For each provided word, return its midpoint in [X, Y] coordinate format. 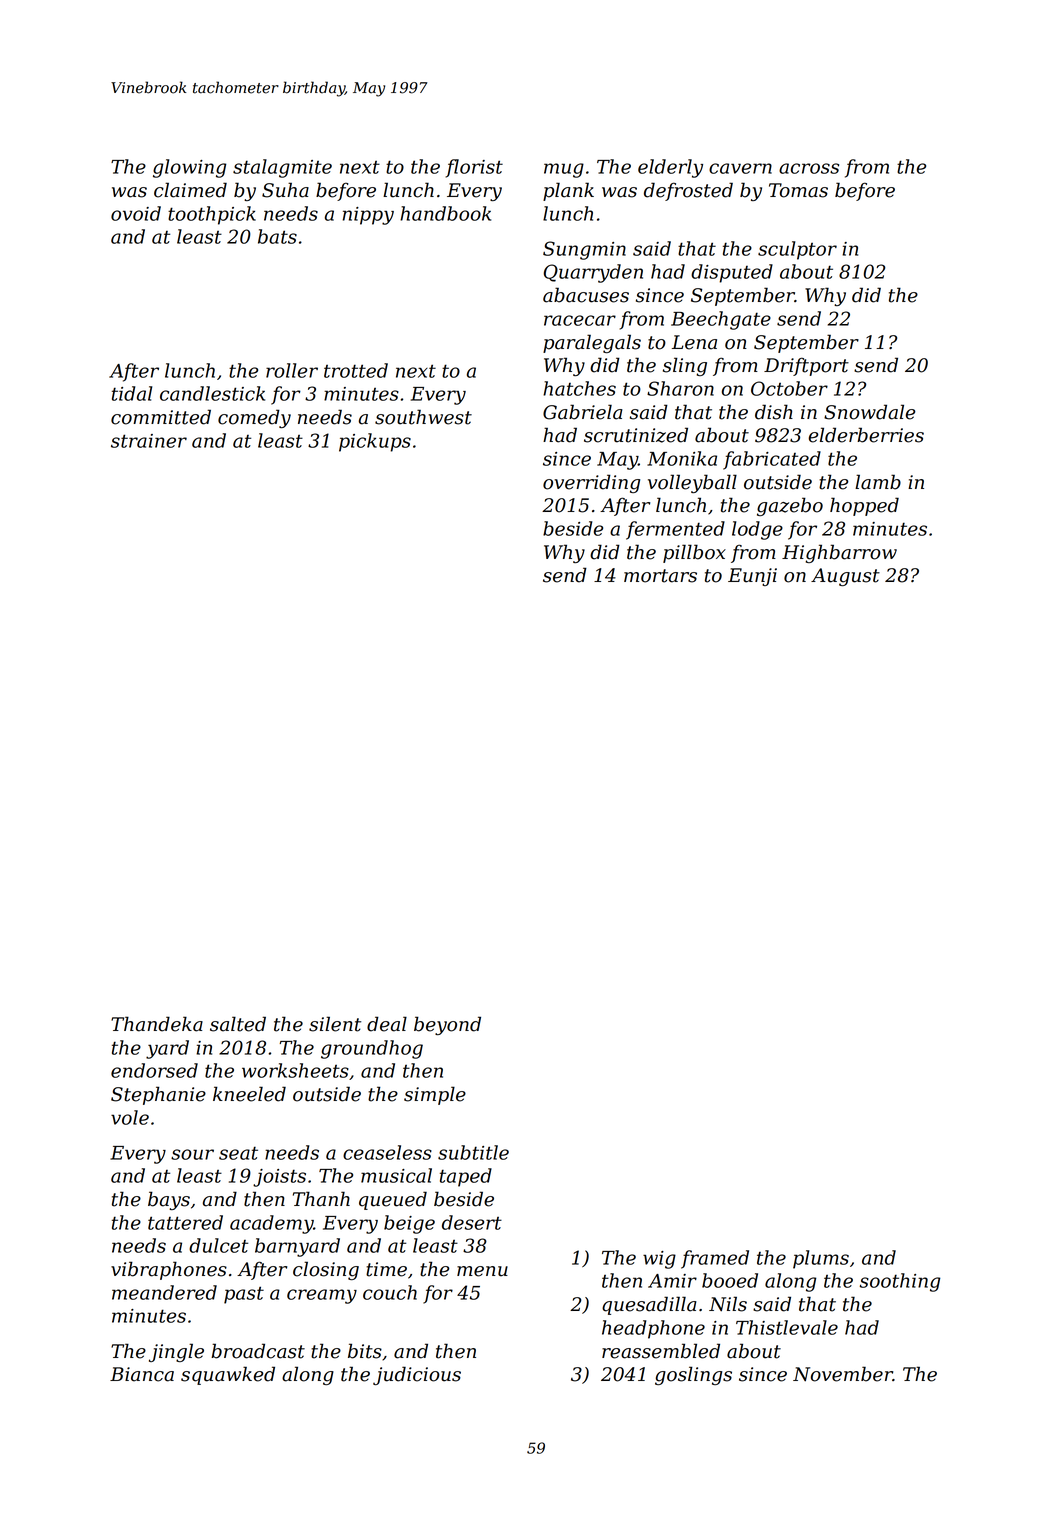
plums [821, 1259]
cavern [740, 168]
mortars [660, 576]
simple [435, 1095]
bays [169, 1200]
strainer [149, 441]
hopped [864, 506]
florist [474, 168]
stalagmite [282, 168]
